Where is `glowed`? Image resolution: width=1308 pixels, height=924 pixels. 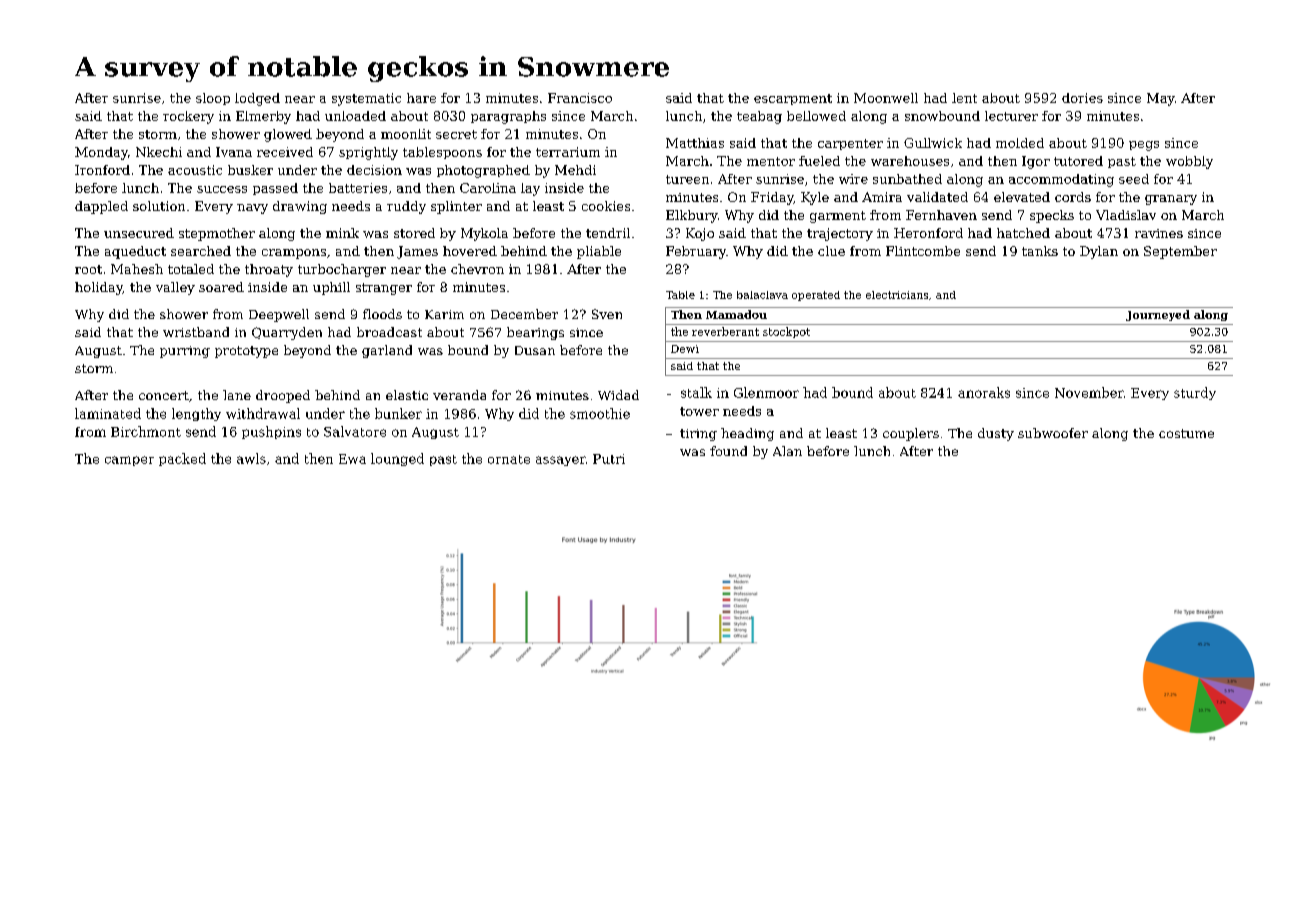 glowed is located at coordinates (288, 135).
